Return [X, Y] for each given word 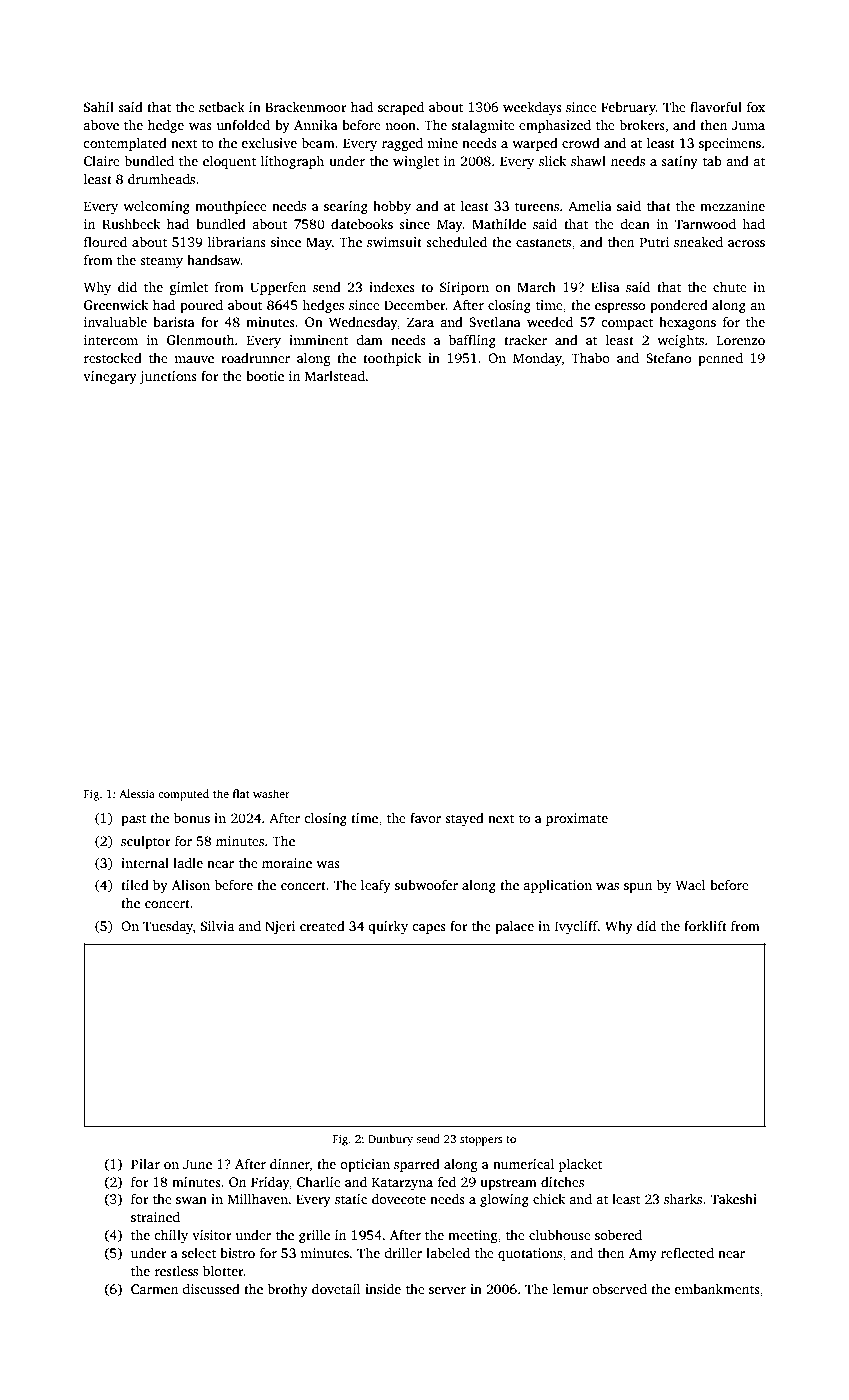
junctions [168, 377]
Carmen [154, 1289]
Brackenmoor [306, 106]
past [133, 820]
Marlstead [335, 375]
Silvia [217, 926]
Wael [690, 885]
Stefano [668, 357]
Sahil [99, 107]
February [628, 108]
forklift [705, 925]
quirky [388, 927]
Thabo [590, 358]
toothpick [392, 359]
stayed [464, 819]
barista [174, 322]
